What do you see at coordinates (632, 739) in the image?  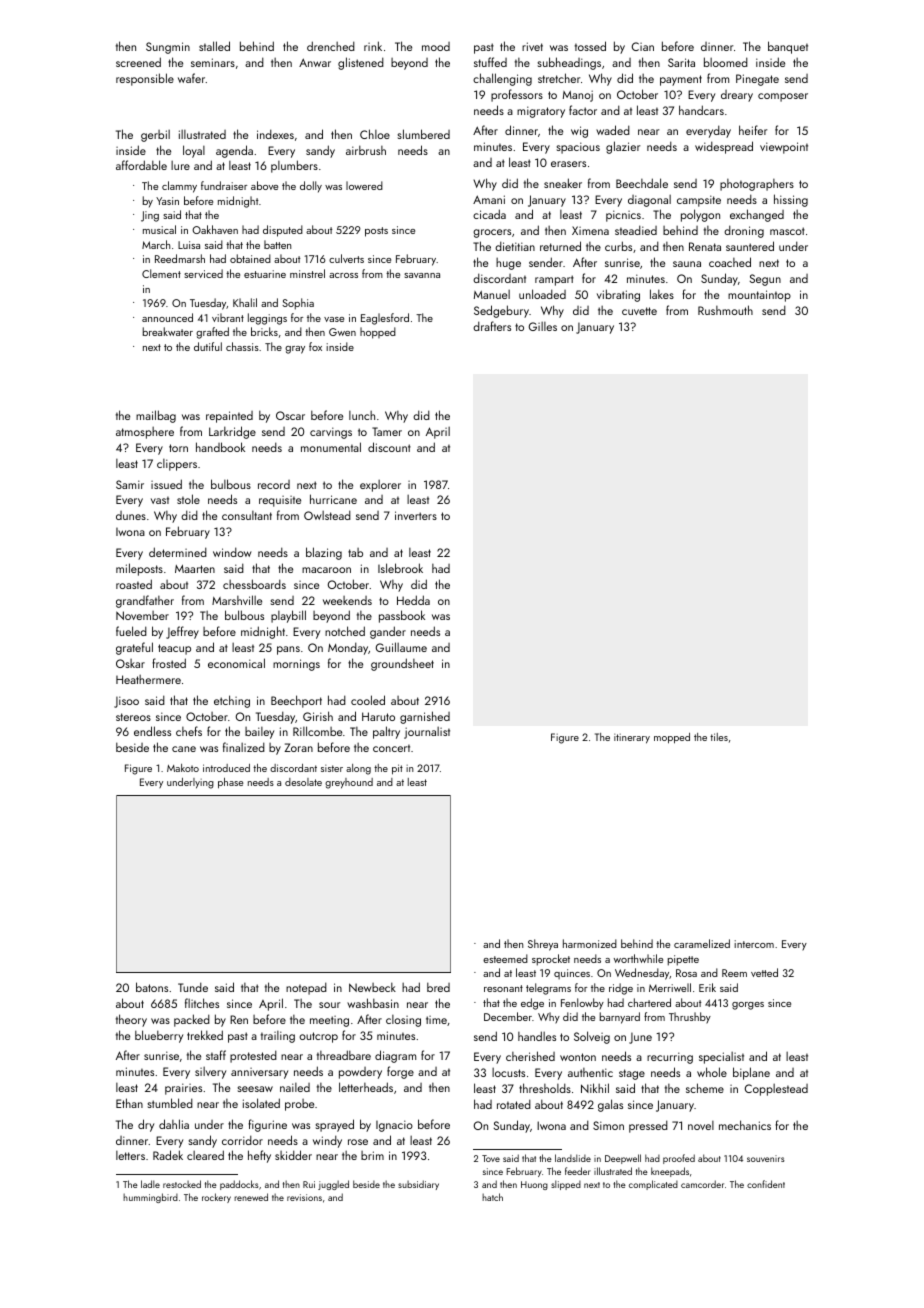 I see `itinerary` at bounding box center [632, 739].
